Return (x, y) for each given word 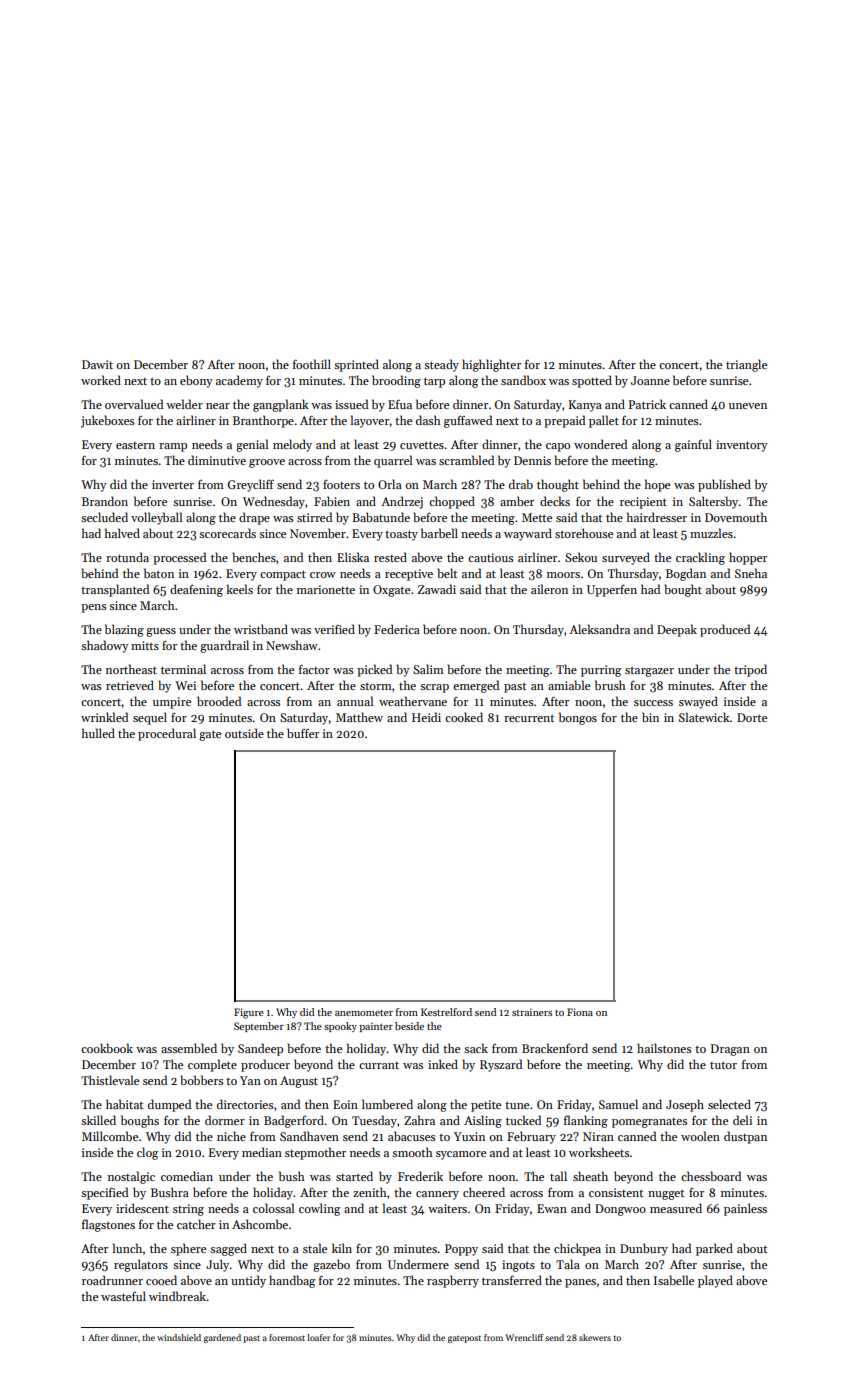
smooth (412, 1152)
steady (441, 365)
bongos (578, 718)
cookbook (107, 1048)
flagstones (108, 1225)
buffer (303, 733)
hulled (98, 733)
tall (558, 1176)
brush (610, 685)
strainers (532, 1012)
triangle (746, 365)
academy (239, 381)
